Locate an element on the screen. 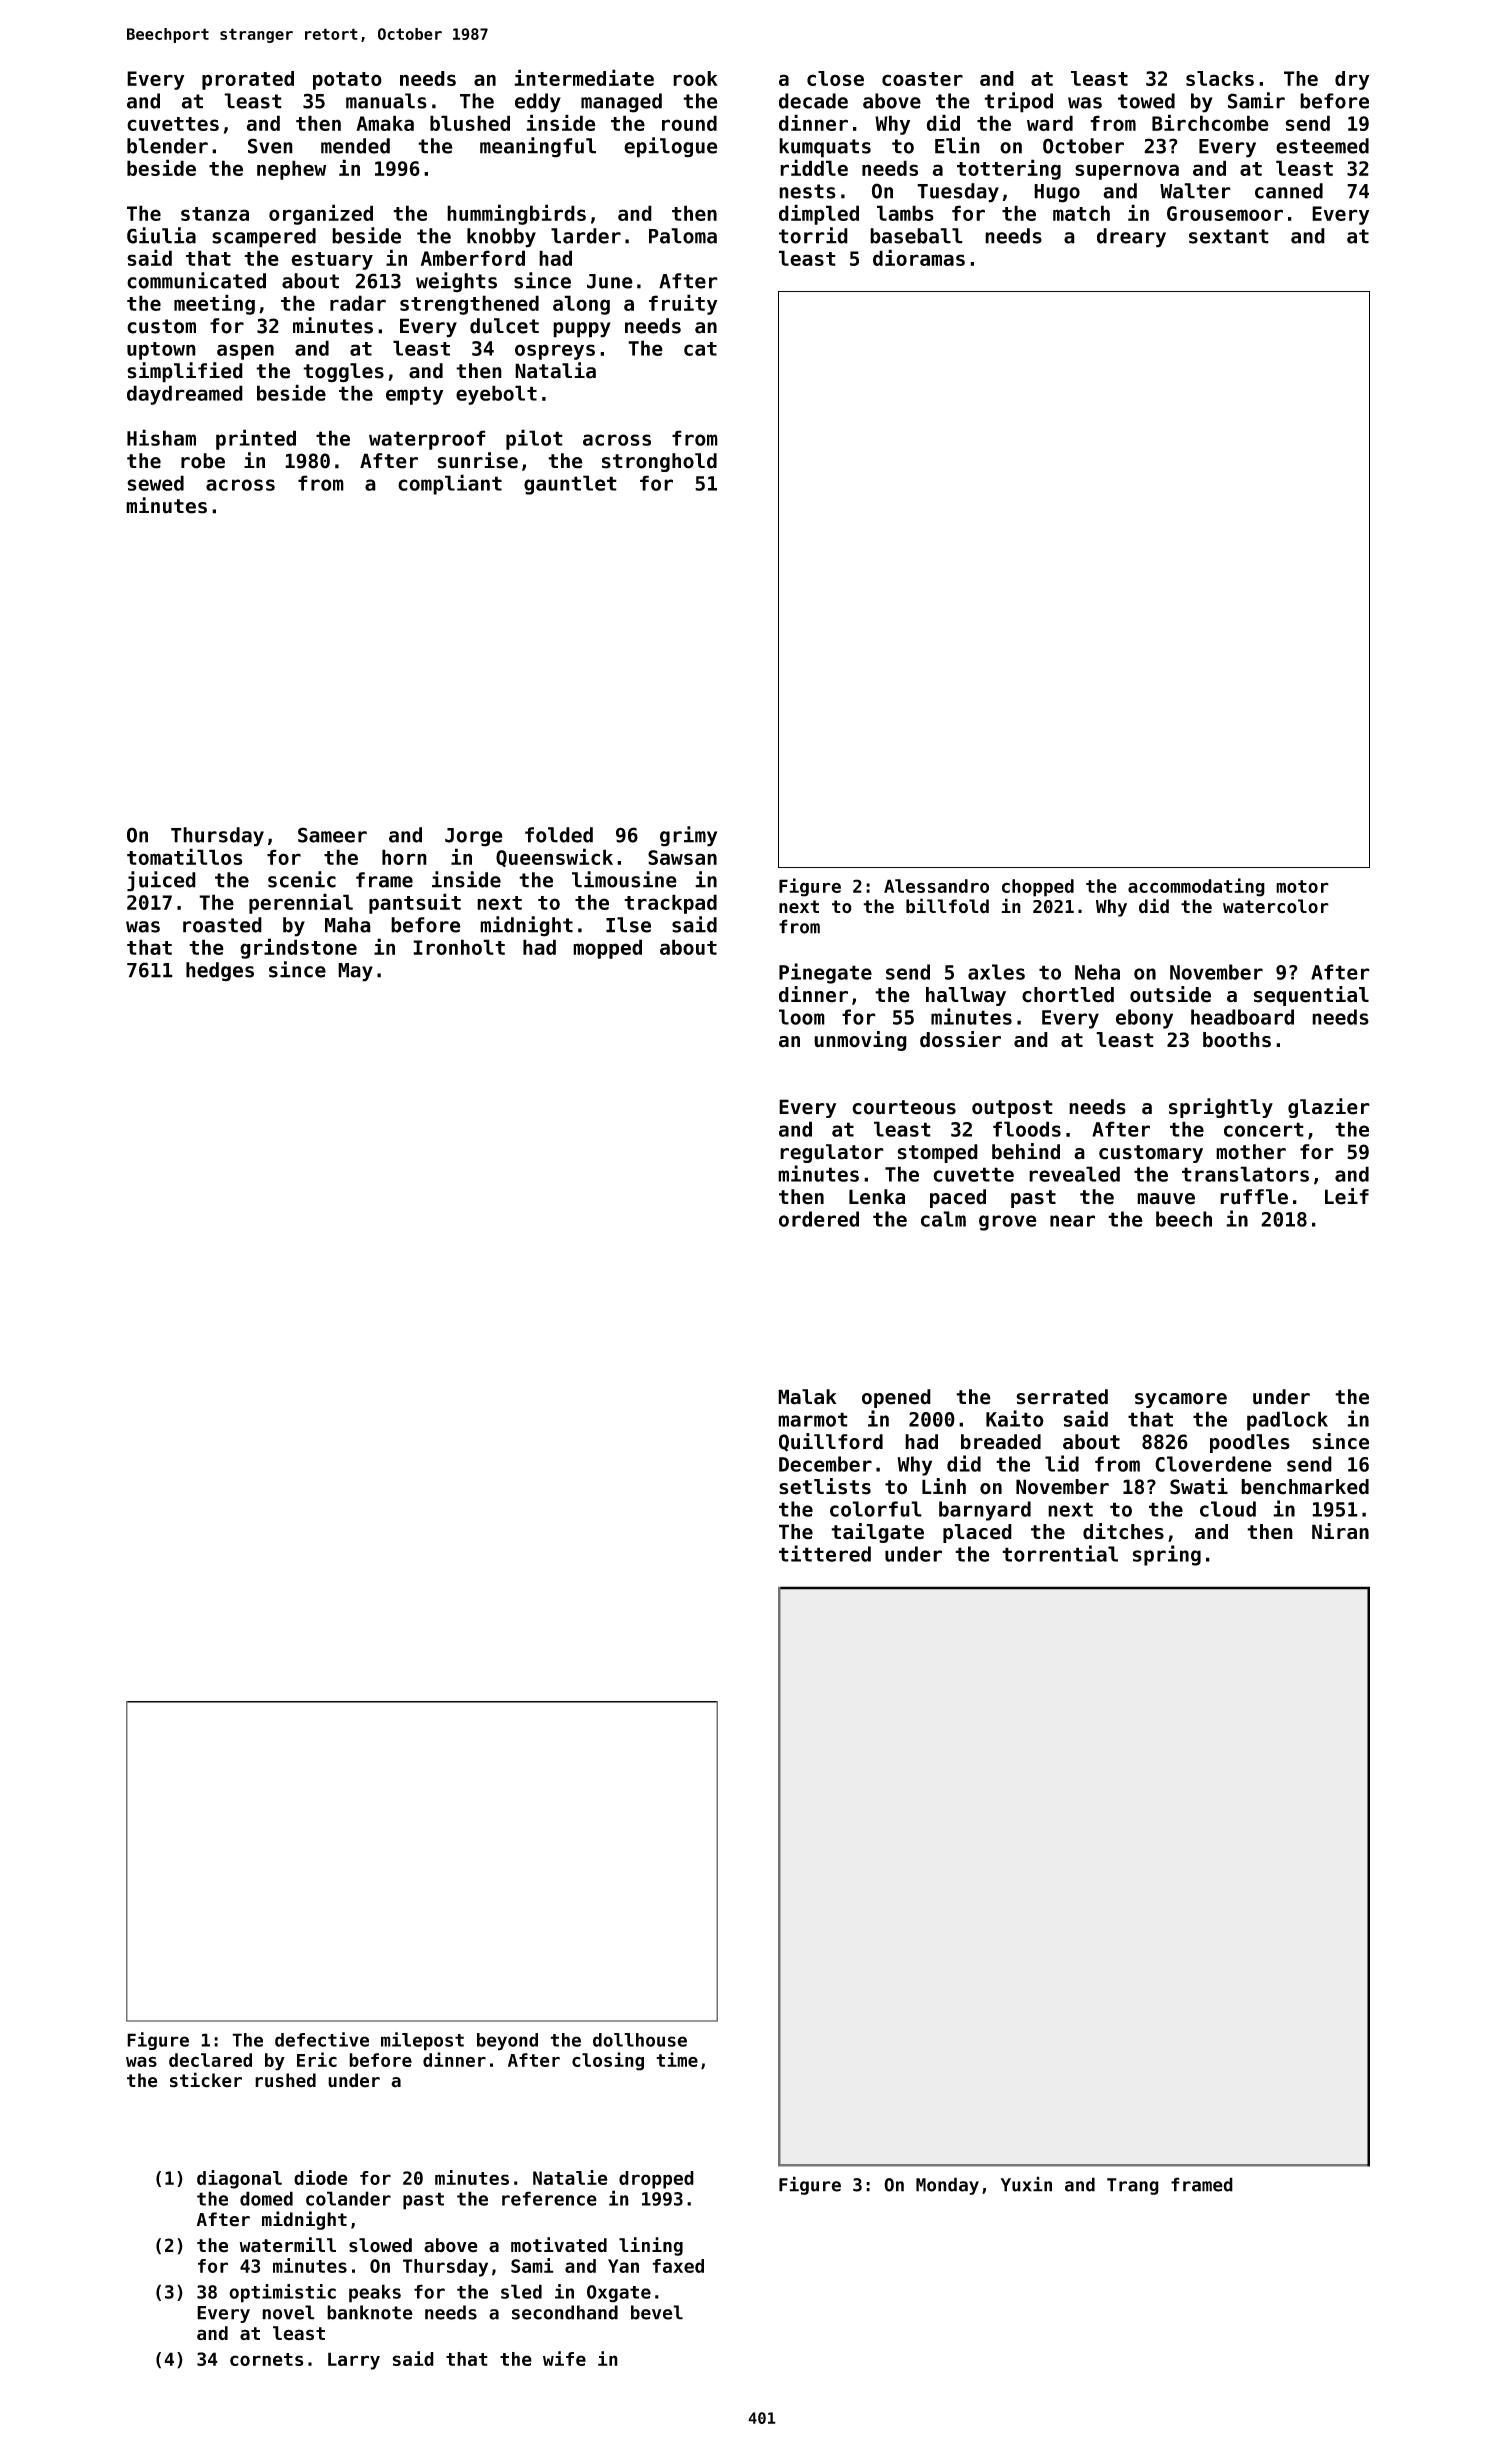 This screenshot has width=1496, height=2464. Larry is located at coordinates (354, 2361).
